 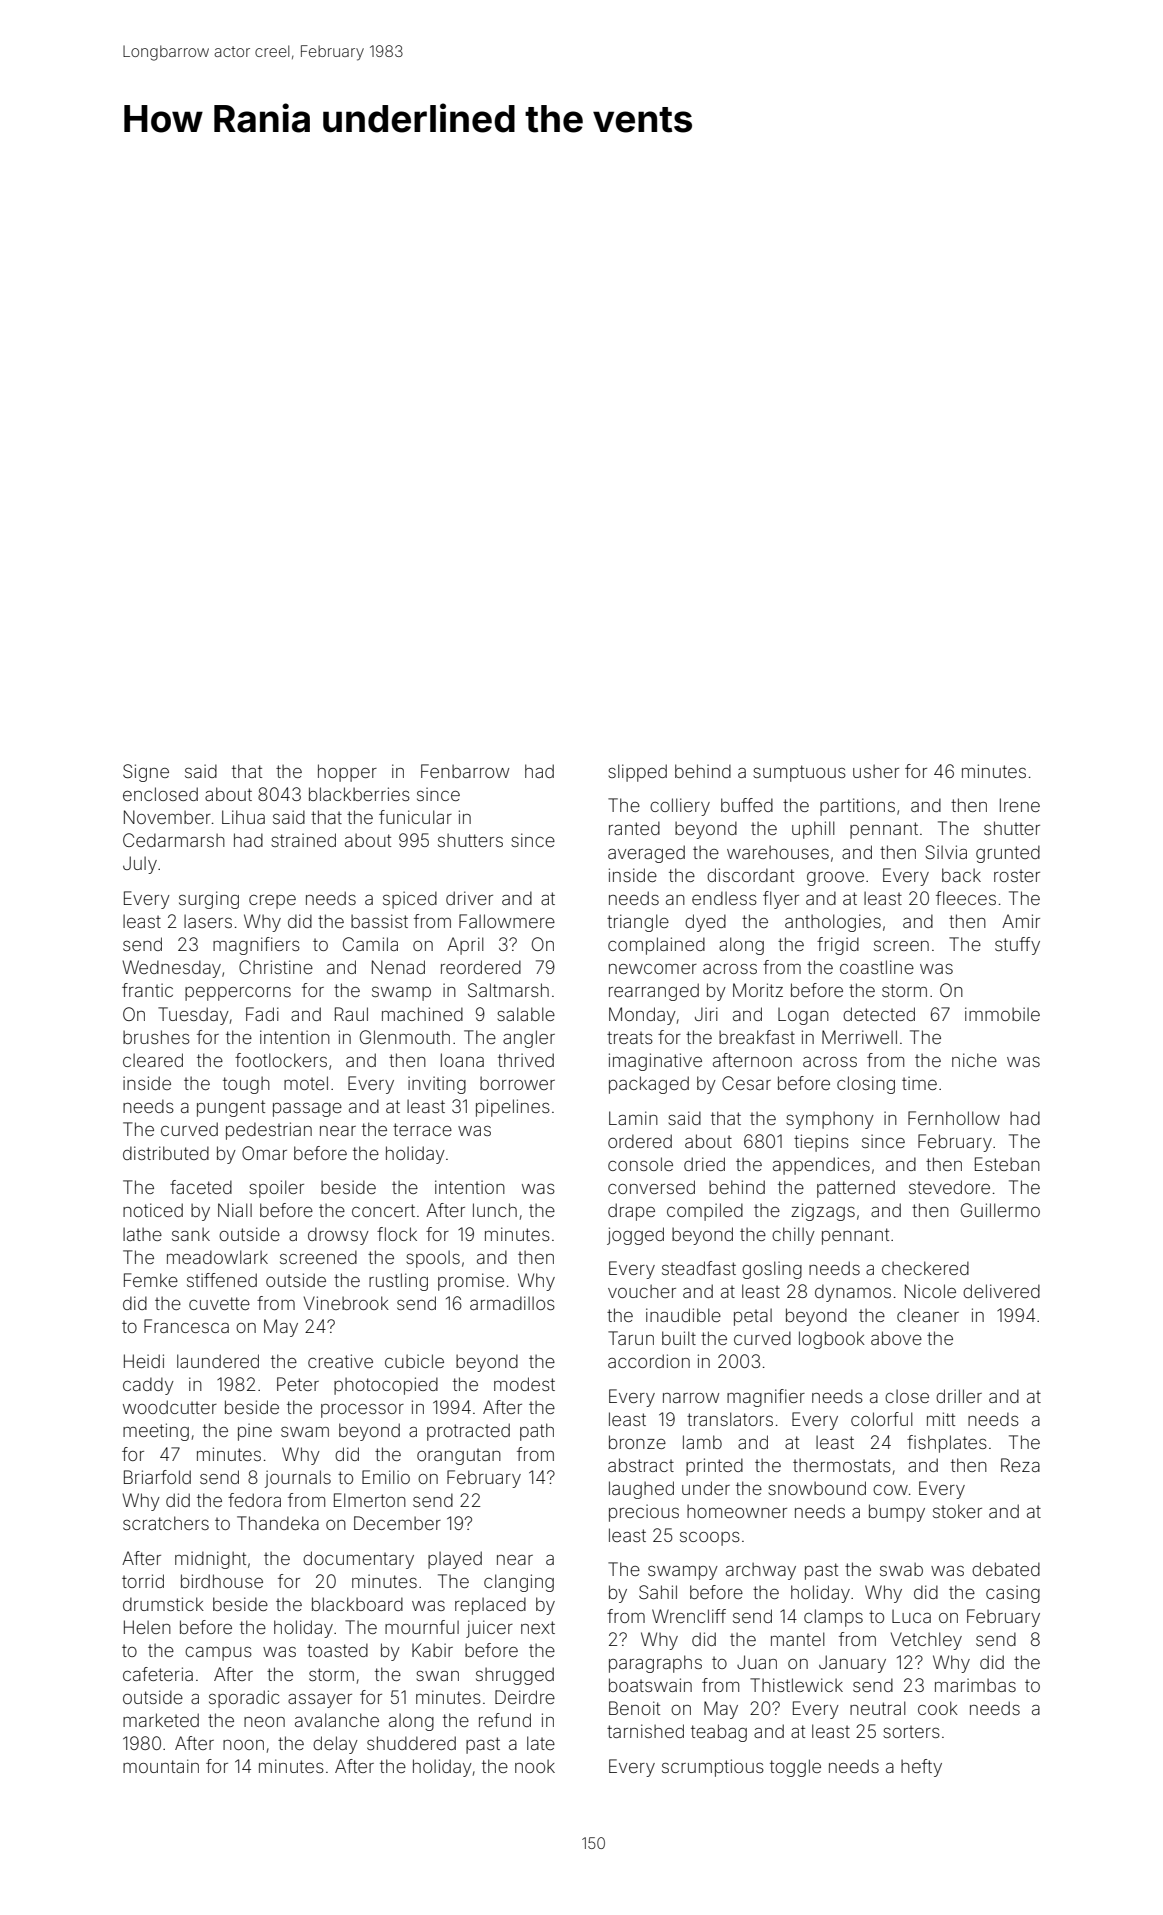 I want to click on modest, so click(x=524, y=1384).
